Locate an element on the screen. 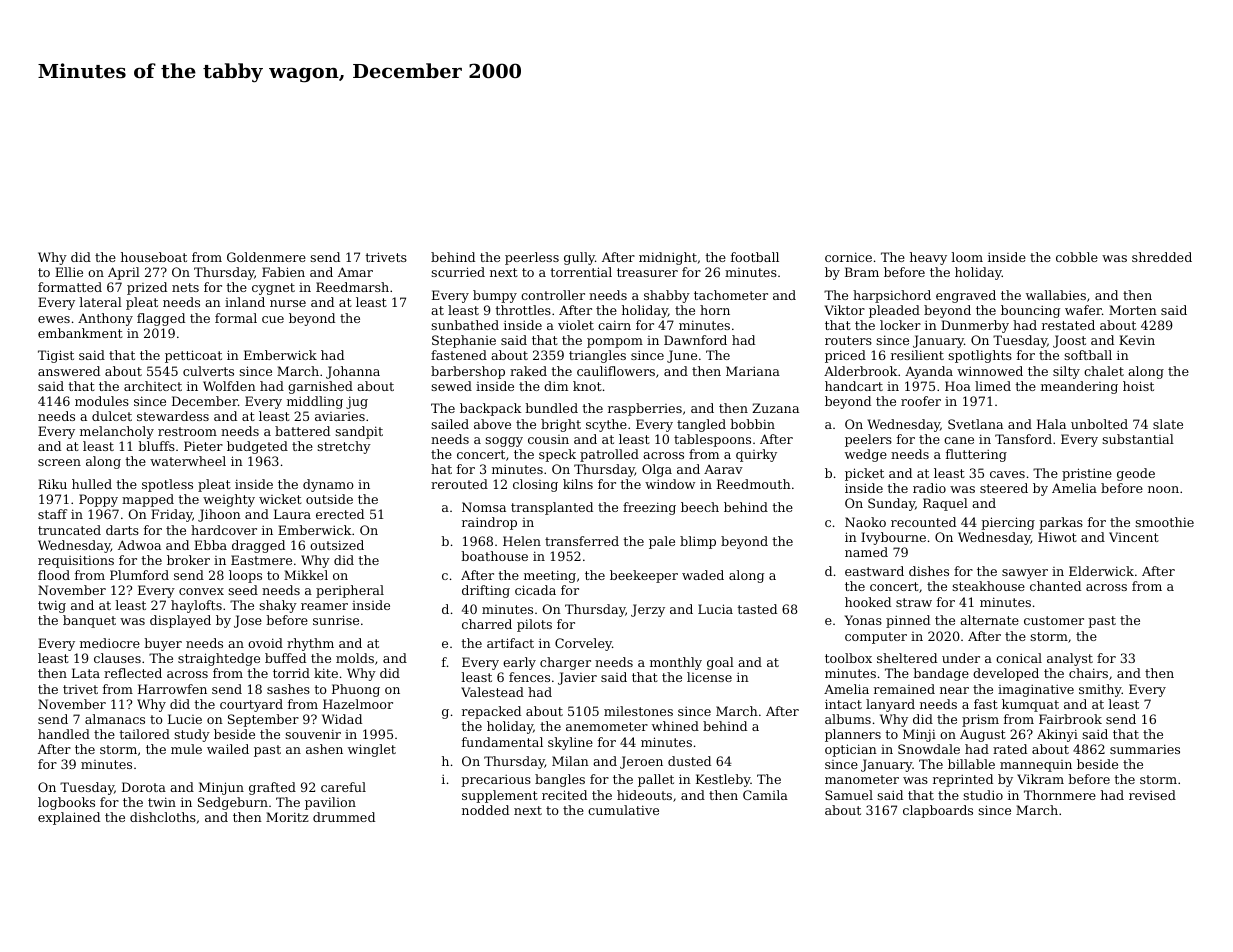 This screenshot has height=952, width=1233. Mariana is located at coordinates (753, 371).
